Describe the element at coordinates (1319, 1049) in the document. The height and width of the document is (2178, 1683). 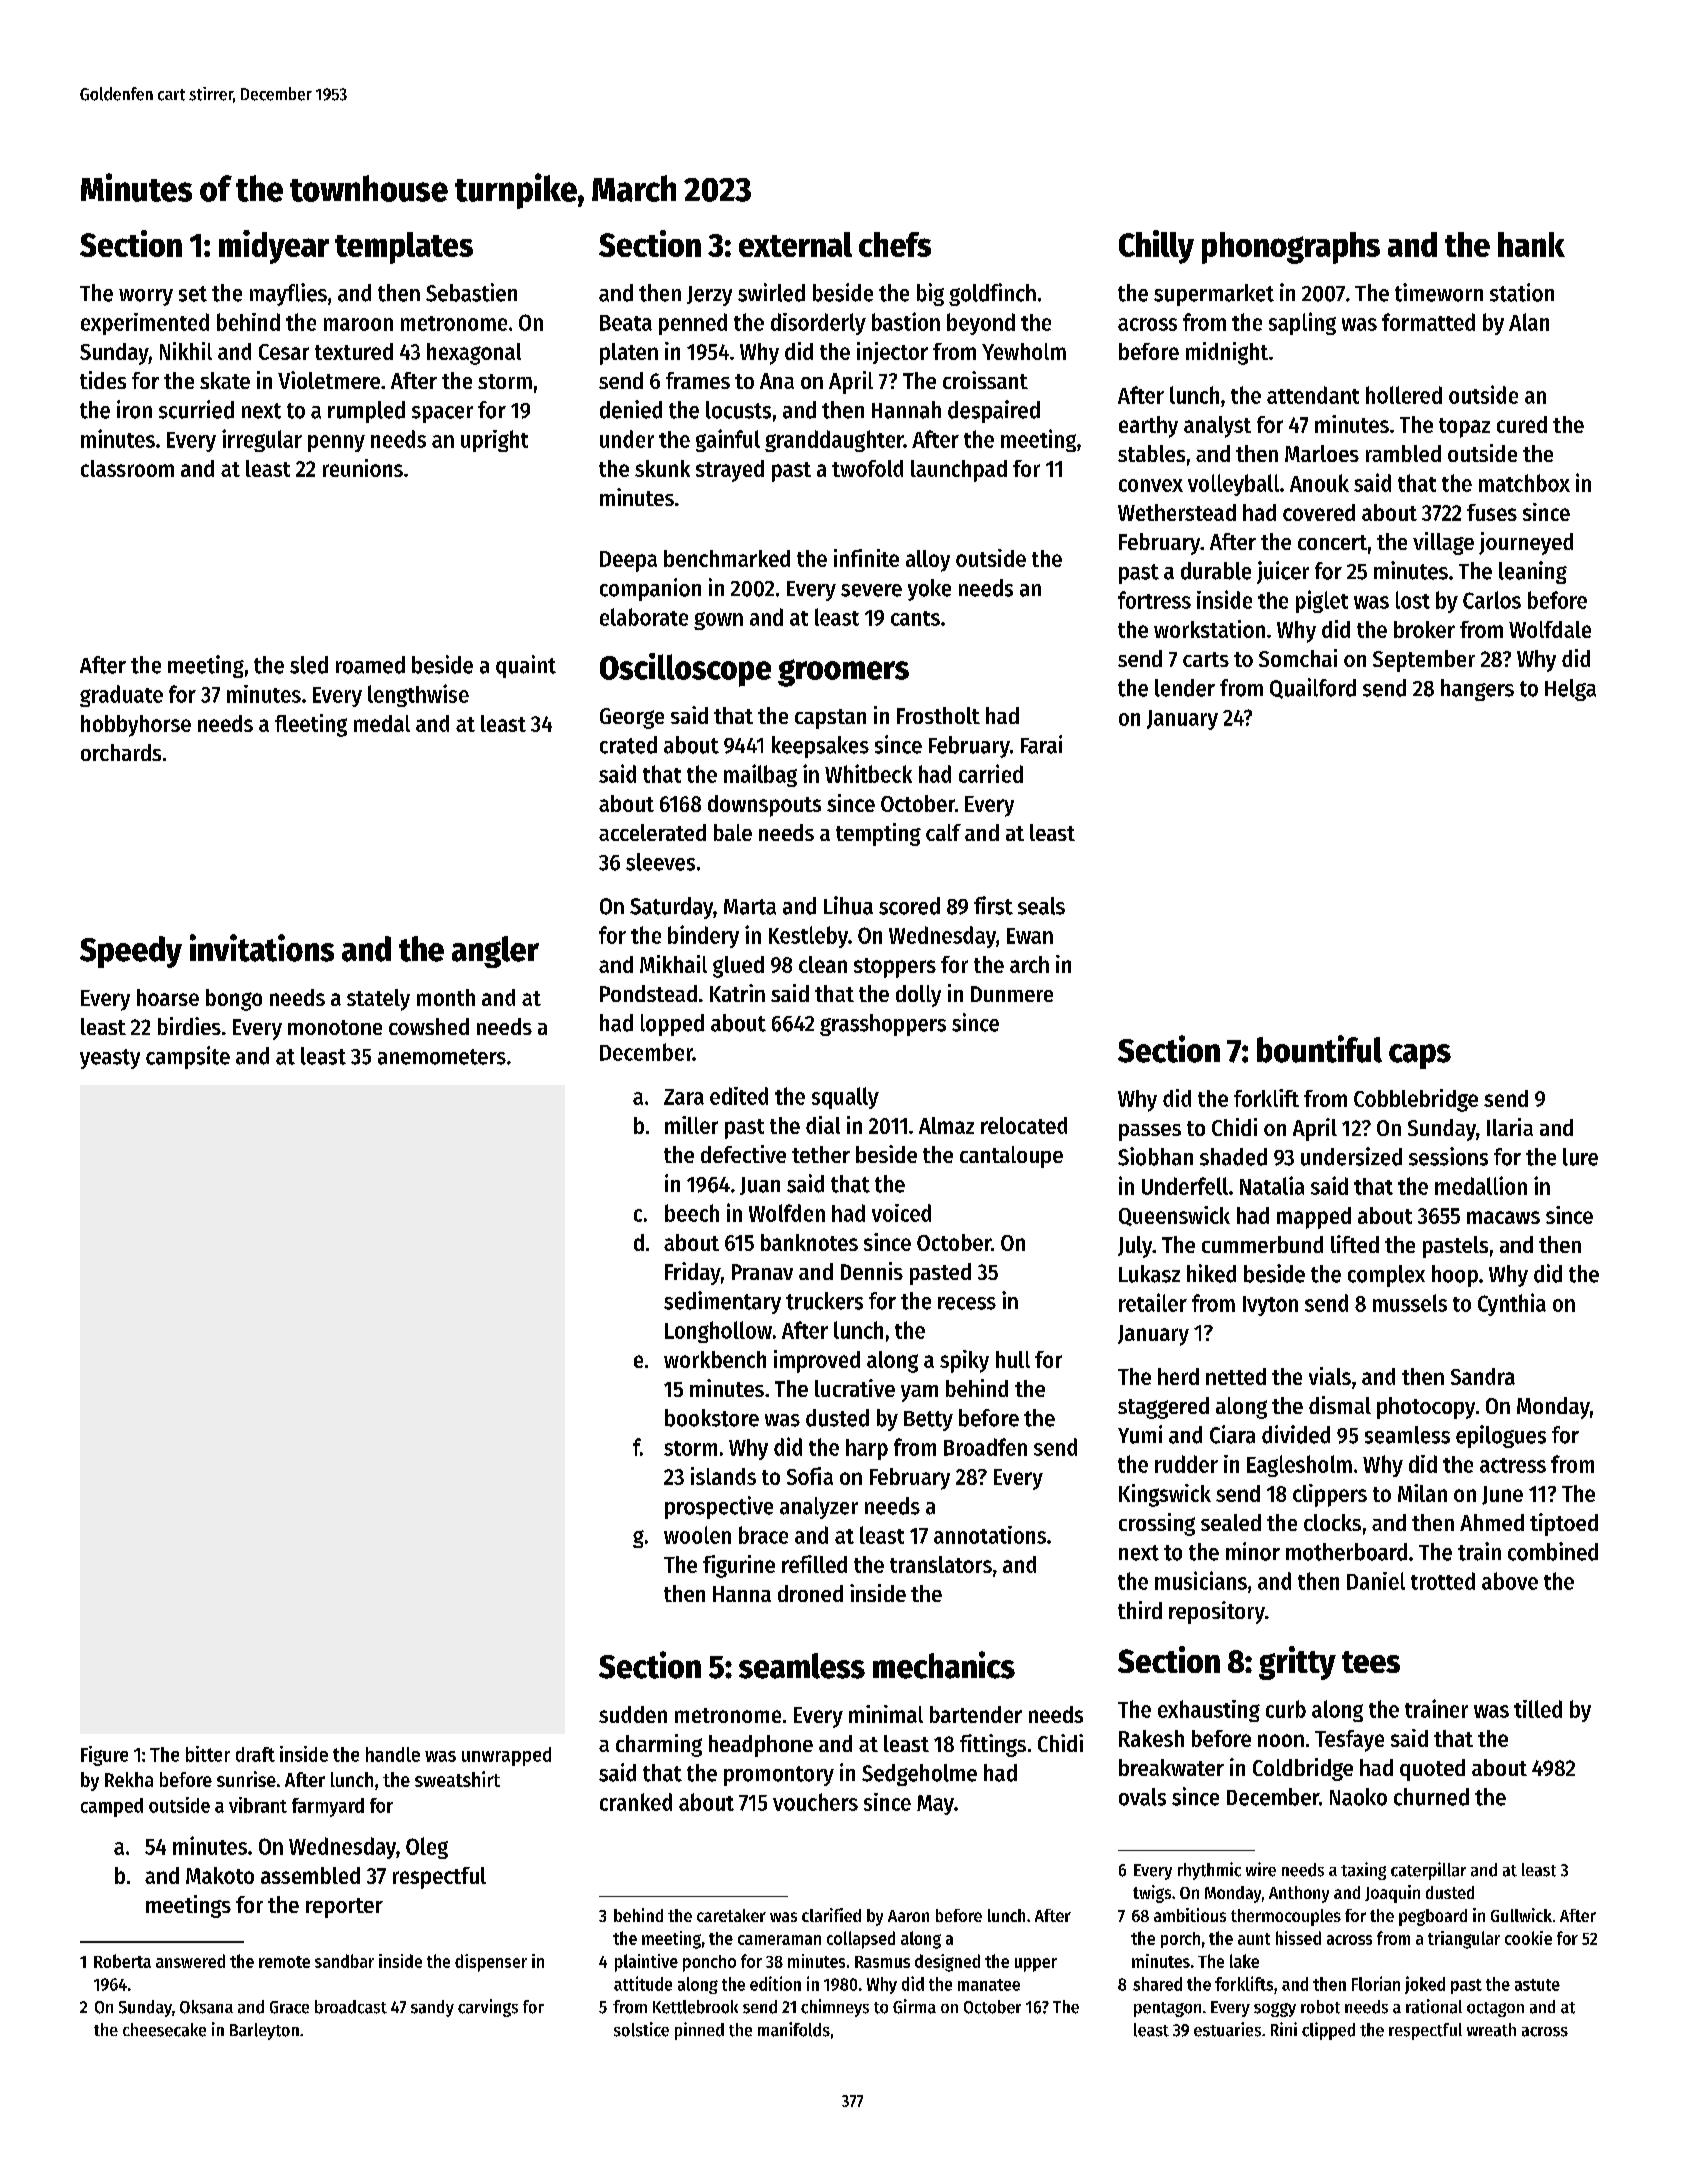
I see `bountiful` at that location.
